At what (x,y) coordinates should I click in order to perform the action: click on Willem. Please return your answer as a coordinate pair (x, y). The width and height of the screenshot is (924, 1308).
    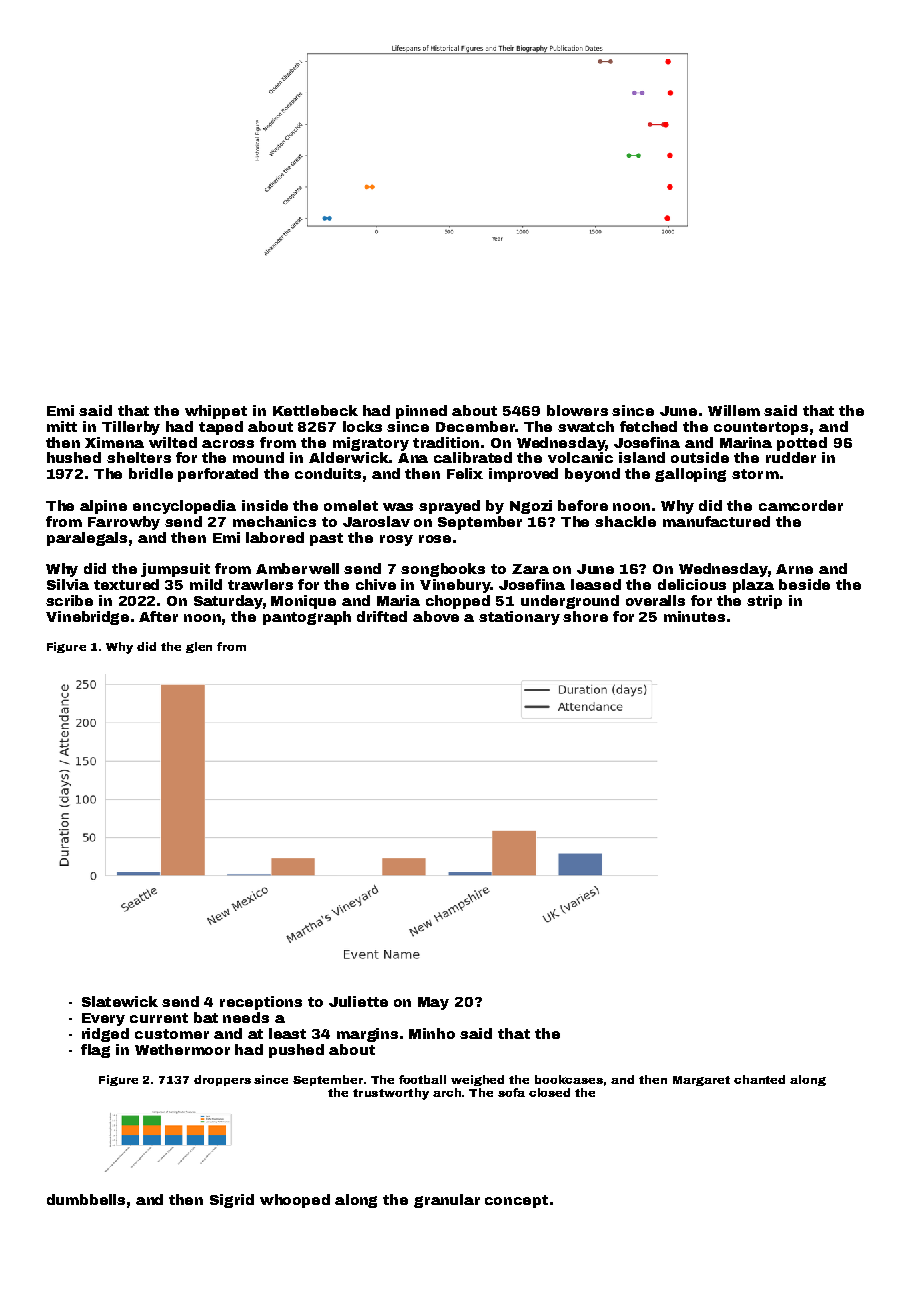
    Looking at the image, I should click on (734, 410).
